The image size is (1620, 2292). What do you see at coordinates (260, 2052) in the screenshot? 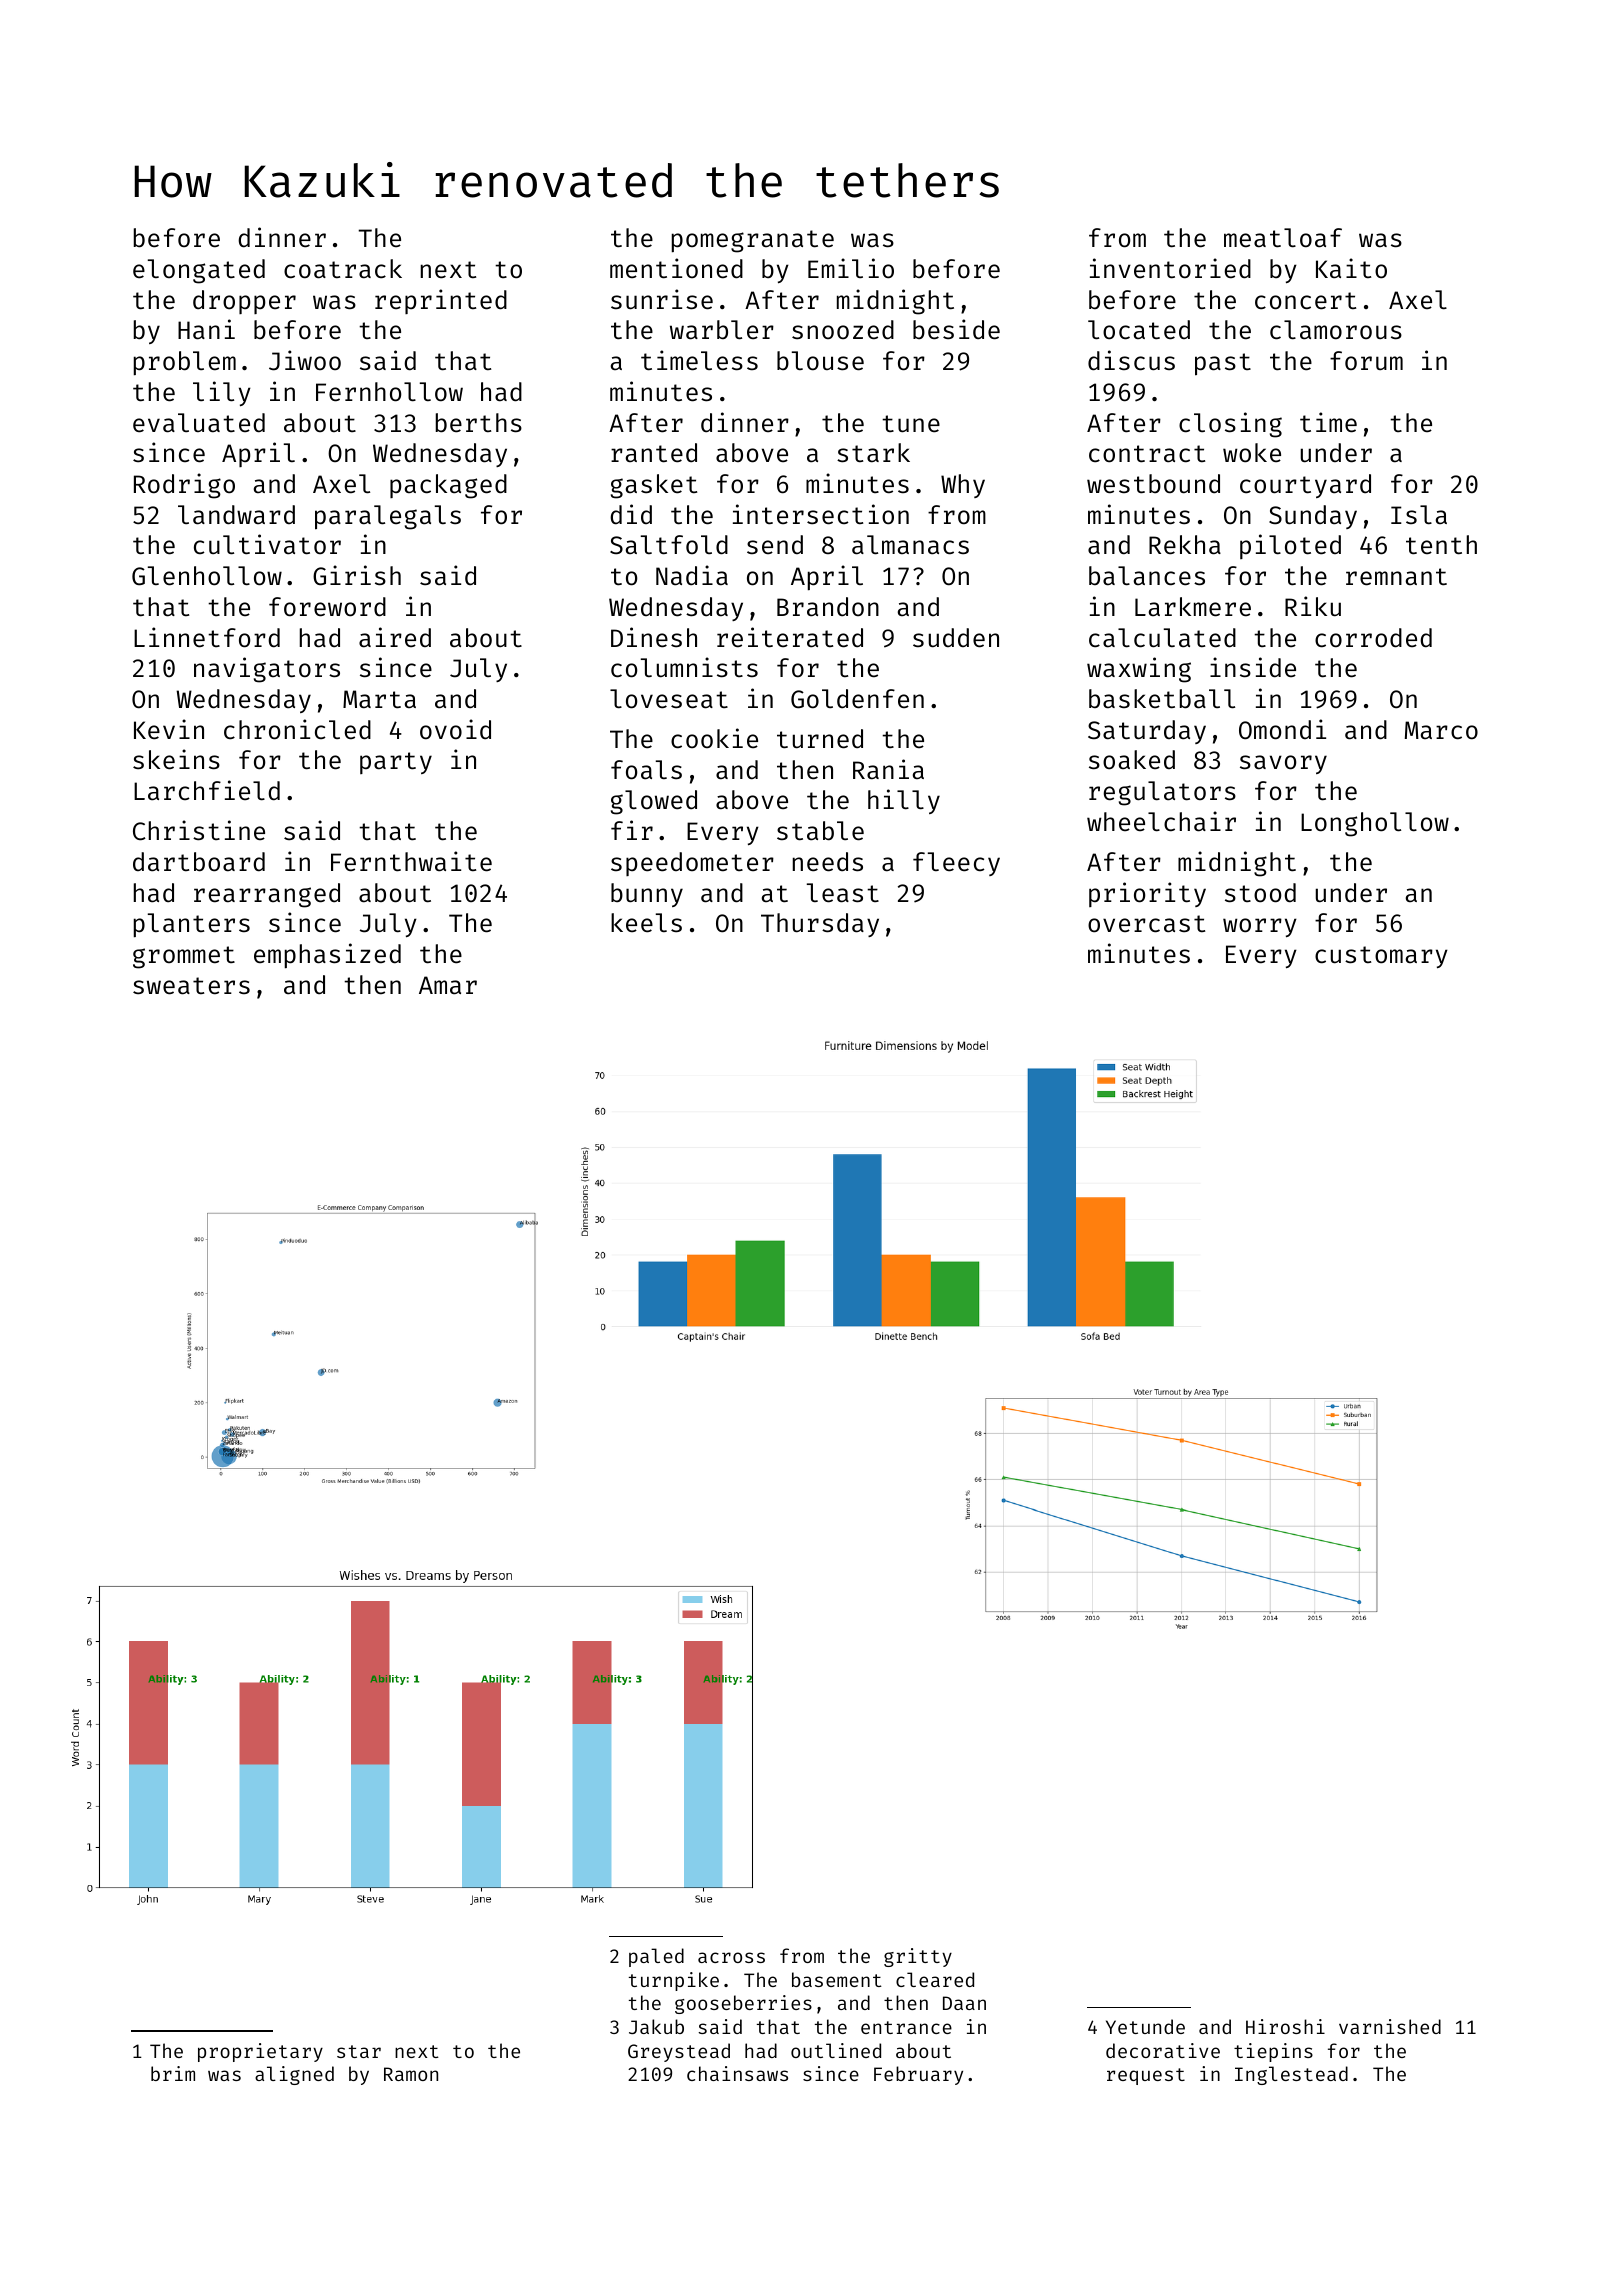
I see `proprietary` at bounding box center [260, 2052].
